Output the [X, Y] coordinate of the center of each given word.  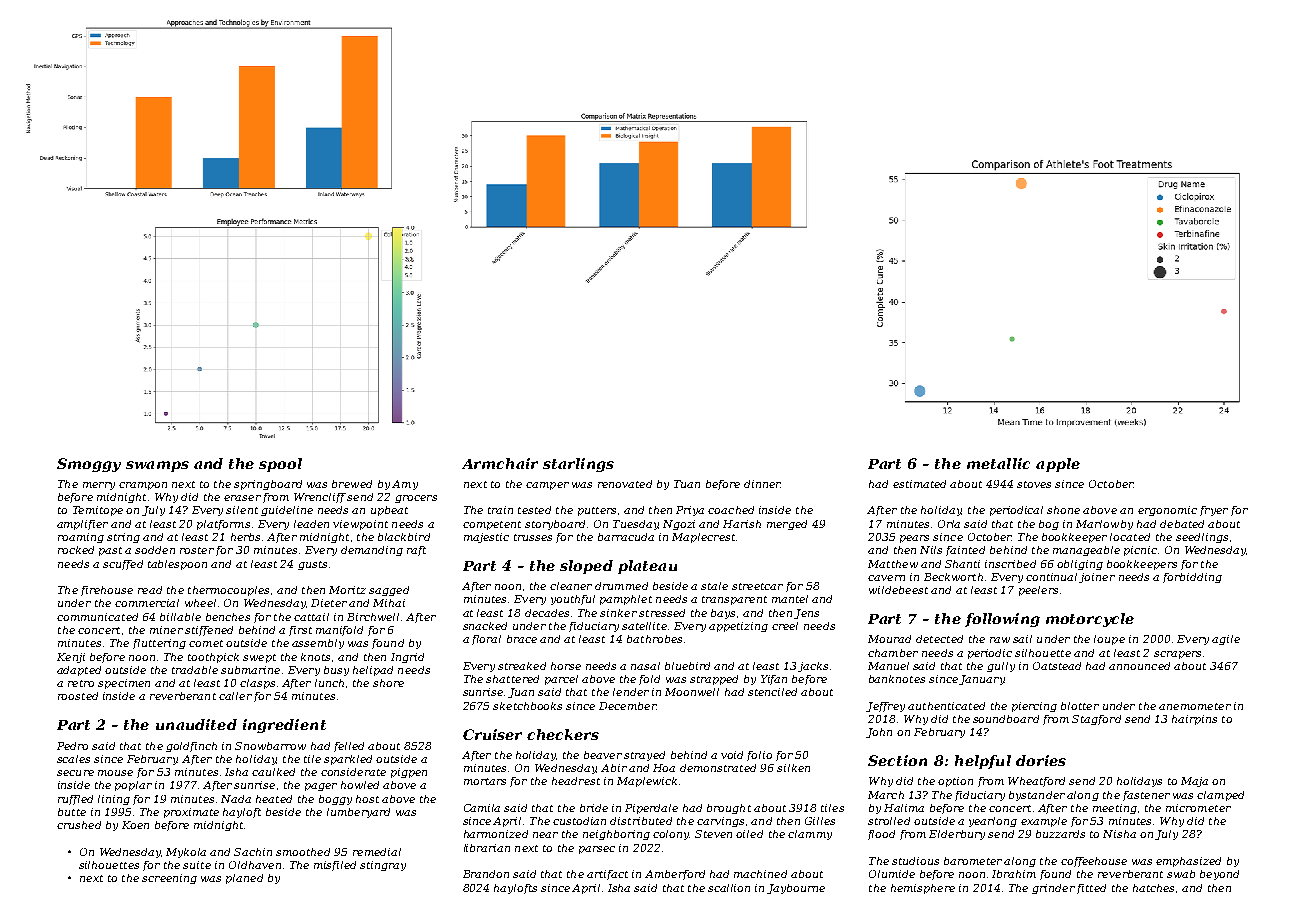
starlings [578, 465]
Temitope [98, 511]
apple [1058, 465]
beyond [1219, 875]
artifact [607, 875]
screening [169, 879]
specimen [124, 684]
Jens [806, 614]
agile [1226, 640]
